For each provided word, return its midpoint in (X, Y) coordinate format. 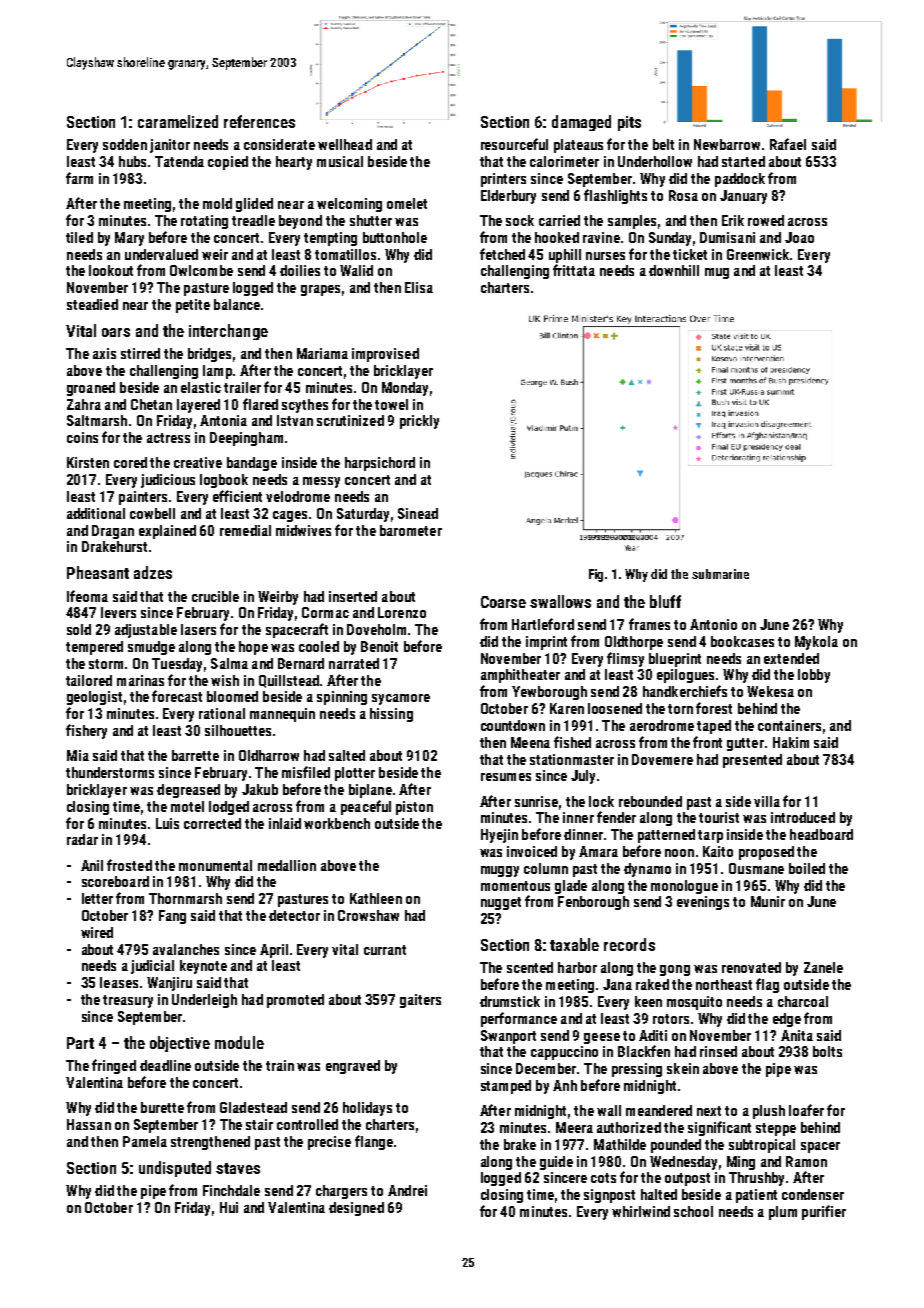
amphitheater (520, 676)
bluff (665, 601)
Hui (229, 1207)
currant (385, 950)
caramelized (178, 121)
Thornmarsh (185, 898)
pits (629, 123)
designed (356, 1209)
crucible (215, 596)
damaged (581, 123)
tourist (719, 817)
